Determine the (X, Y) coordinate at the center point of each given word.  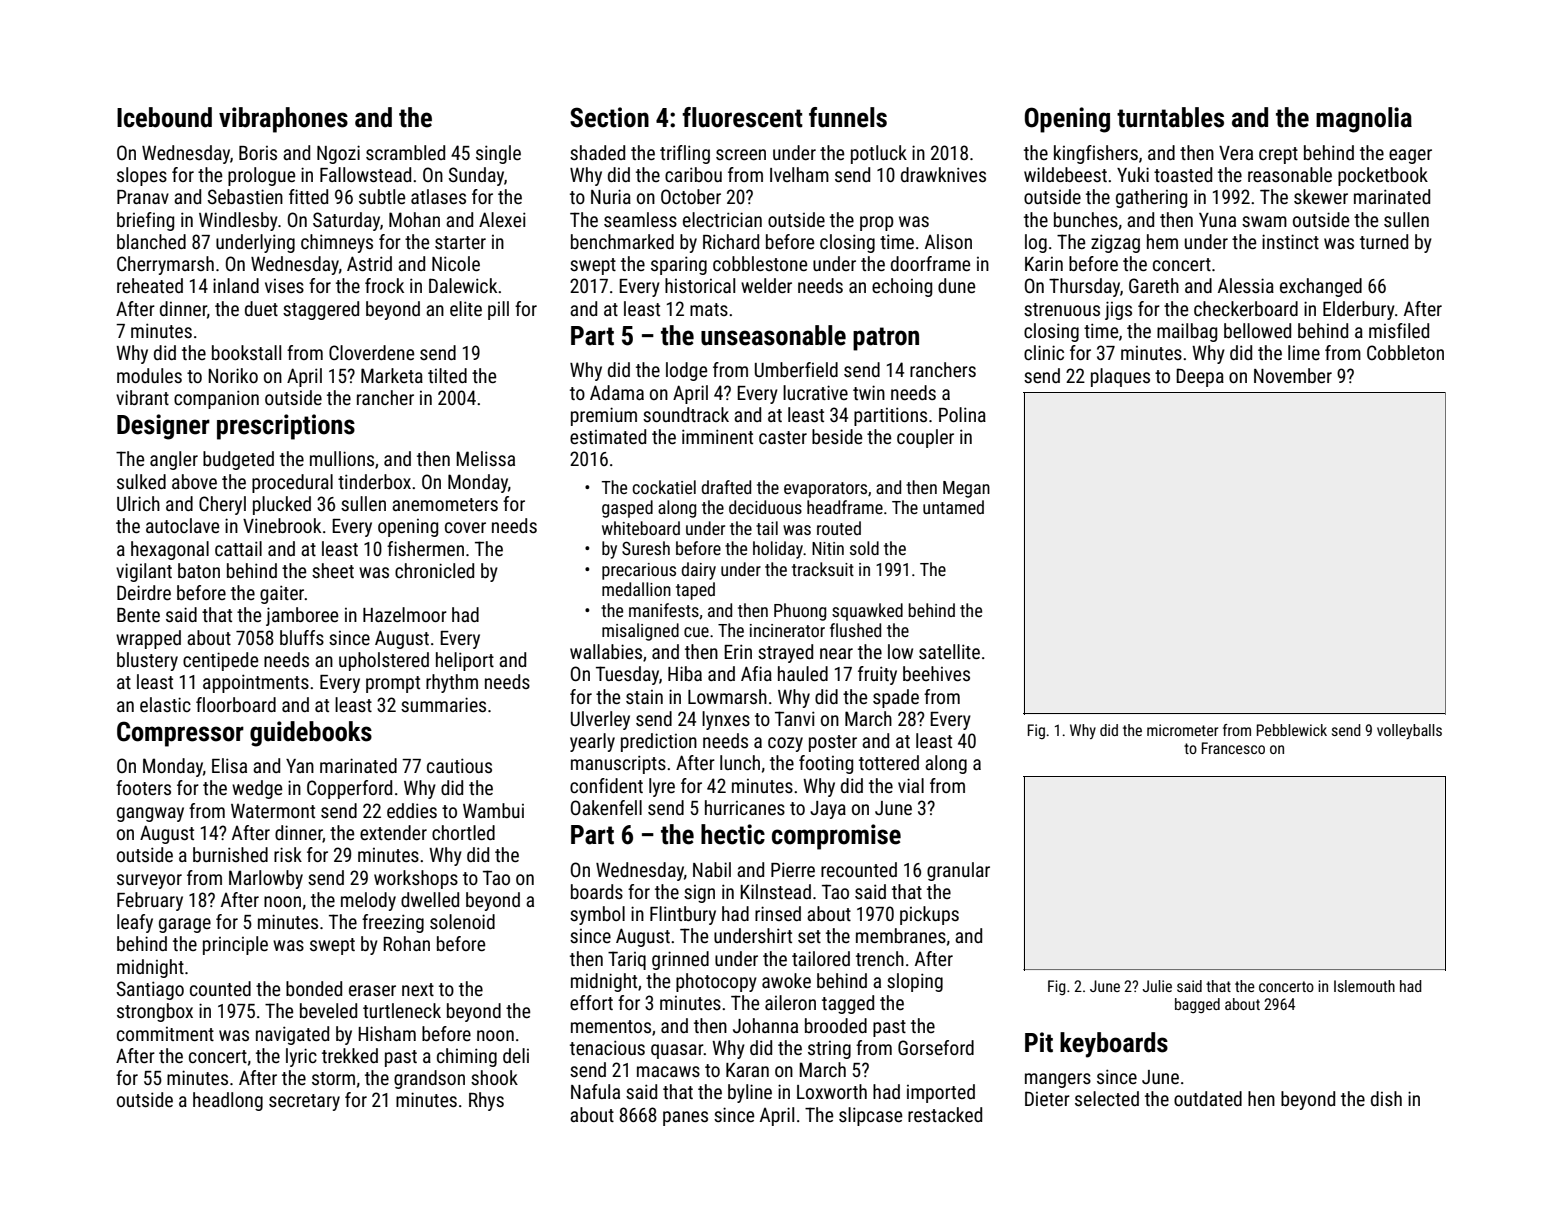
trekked (350, 1055)
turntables (1170, 117)
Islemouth (1364, 986)
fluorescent (742, 117)
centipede (220, 661)
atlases (438, 196)
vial (911, 785)
